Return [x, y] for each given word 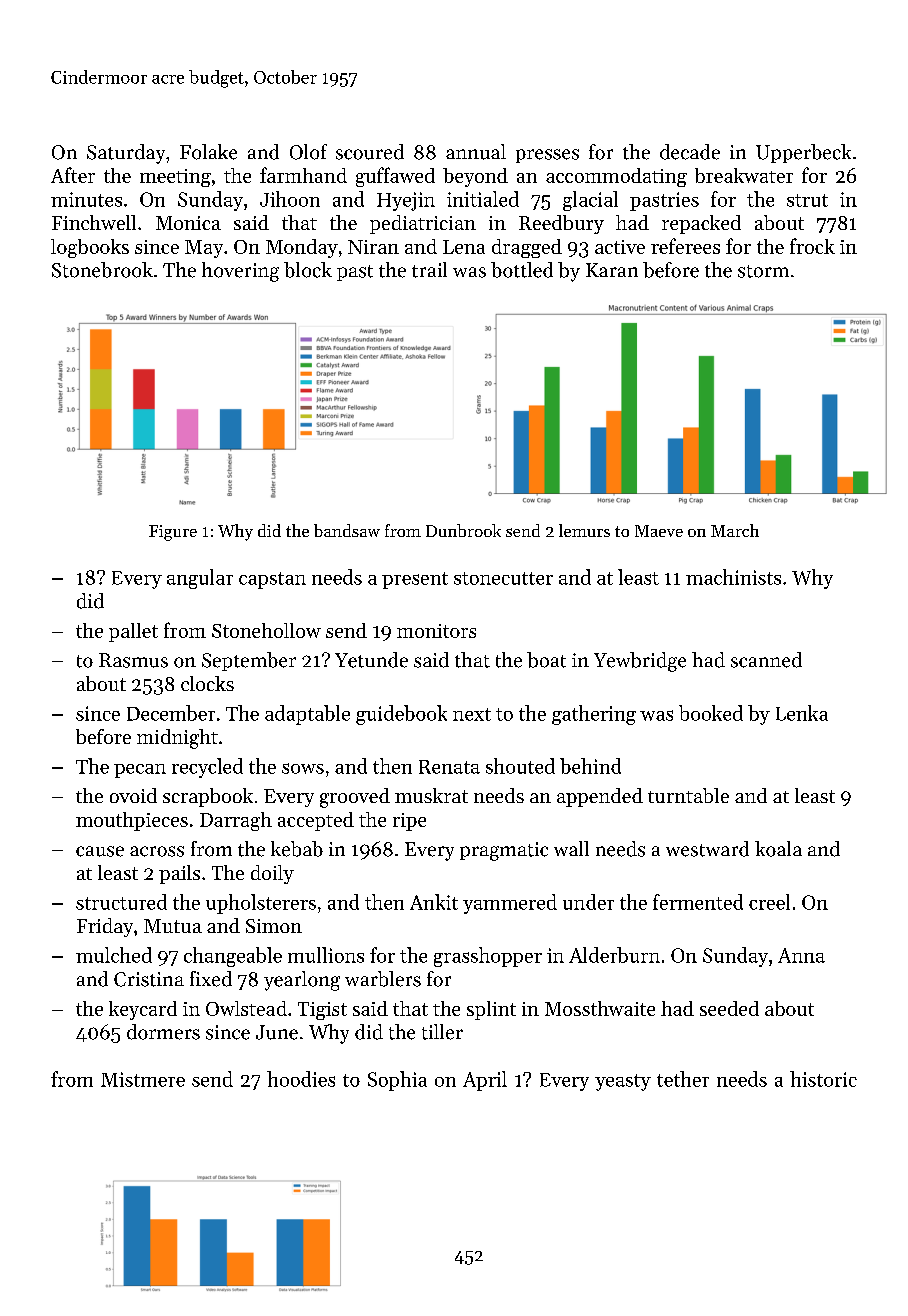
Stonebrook [102, 270]
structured [121, 902]
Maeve [659, 531]
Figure [173, 533]
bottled [522, 270]
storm [763, 271]
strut [807, 200]
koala [778, 849]
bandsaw [347, 530]
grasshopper [488, 957]
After [73, 175]
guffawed [395, 177]
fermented [698, 902]
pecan [140, 771]
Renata [449, 767]
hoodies [301, 1079]
